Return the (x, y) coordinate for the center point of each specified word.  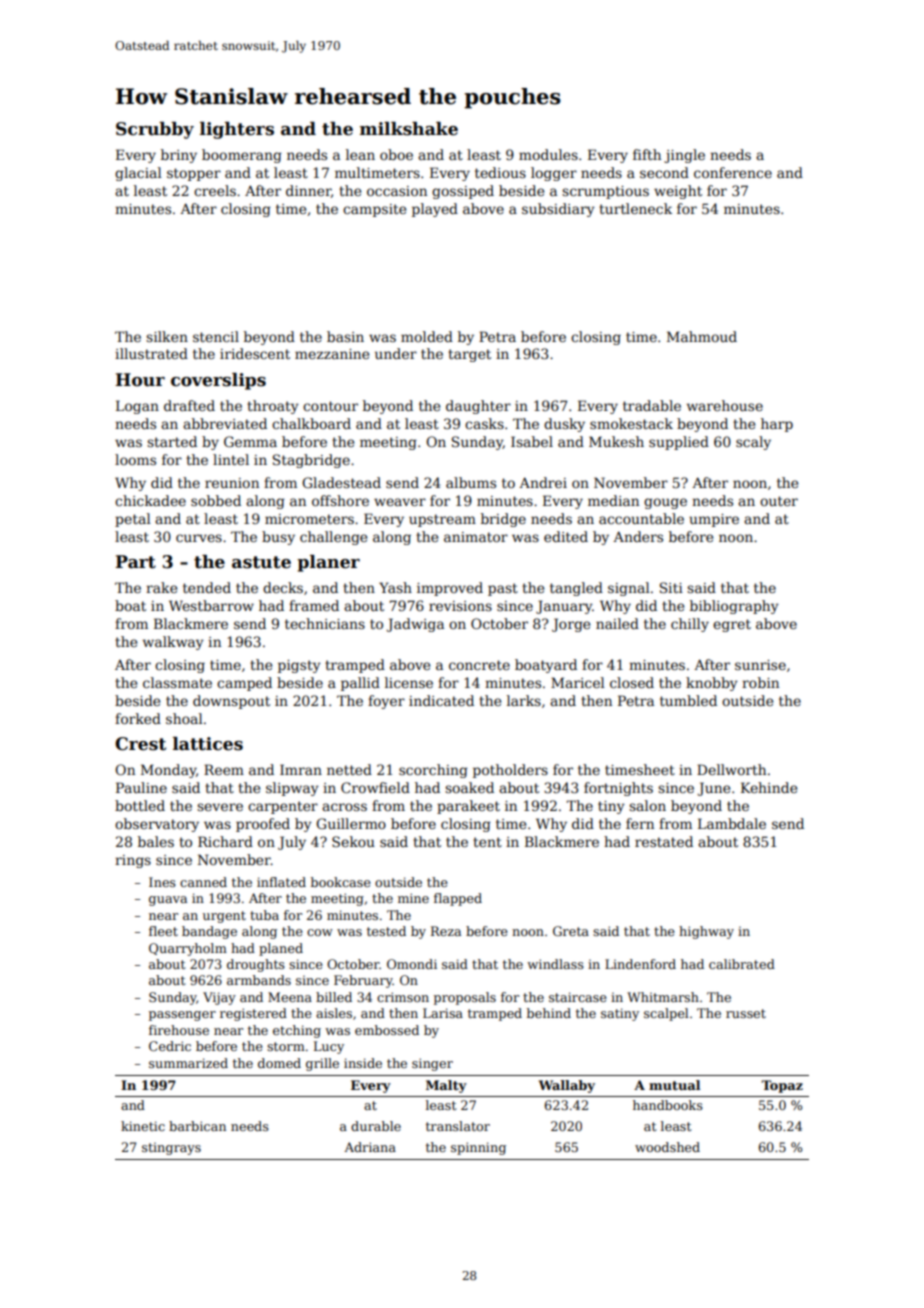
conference (733, 172)
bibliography (734, 607)
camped (244, 684)
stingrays (171, 1149)
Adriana (370, 1147)
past (503, 589)
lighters (237, 130)
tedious (500, 172)
